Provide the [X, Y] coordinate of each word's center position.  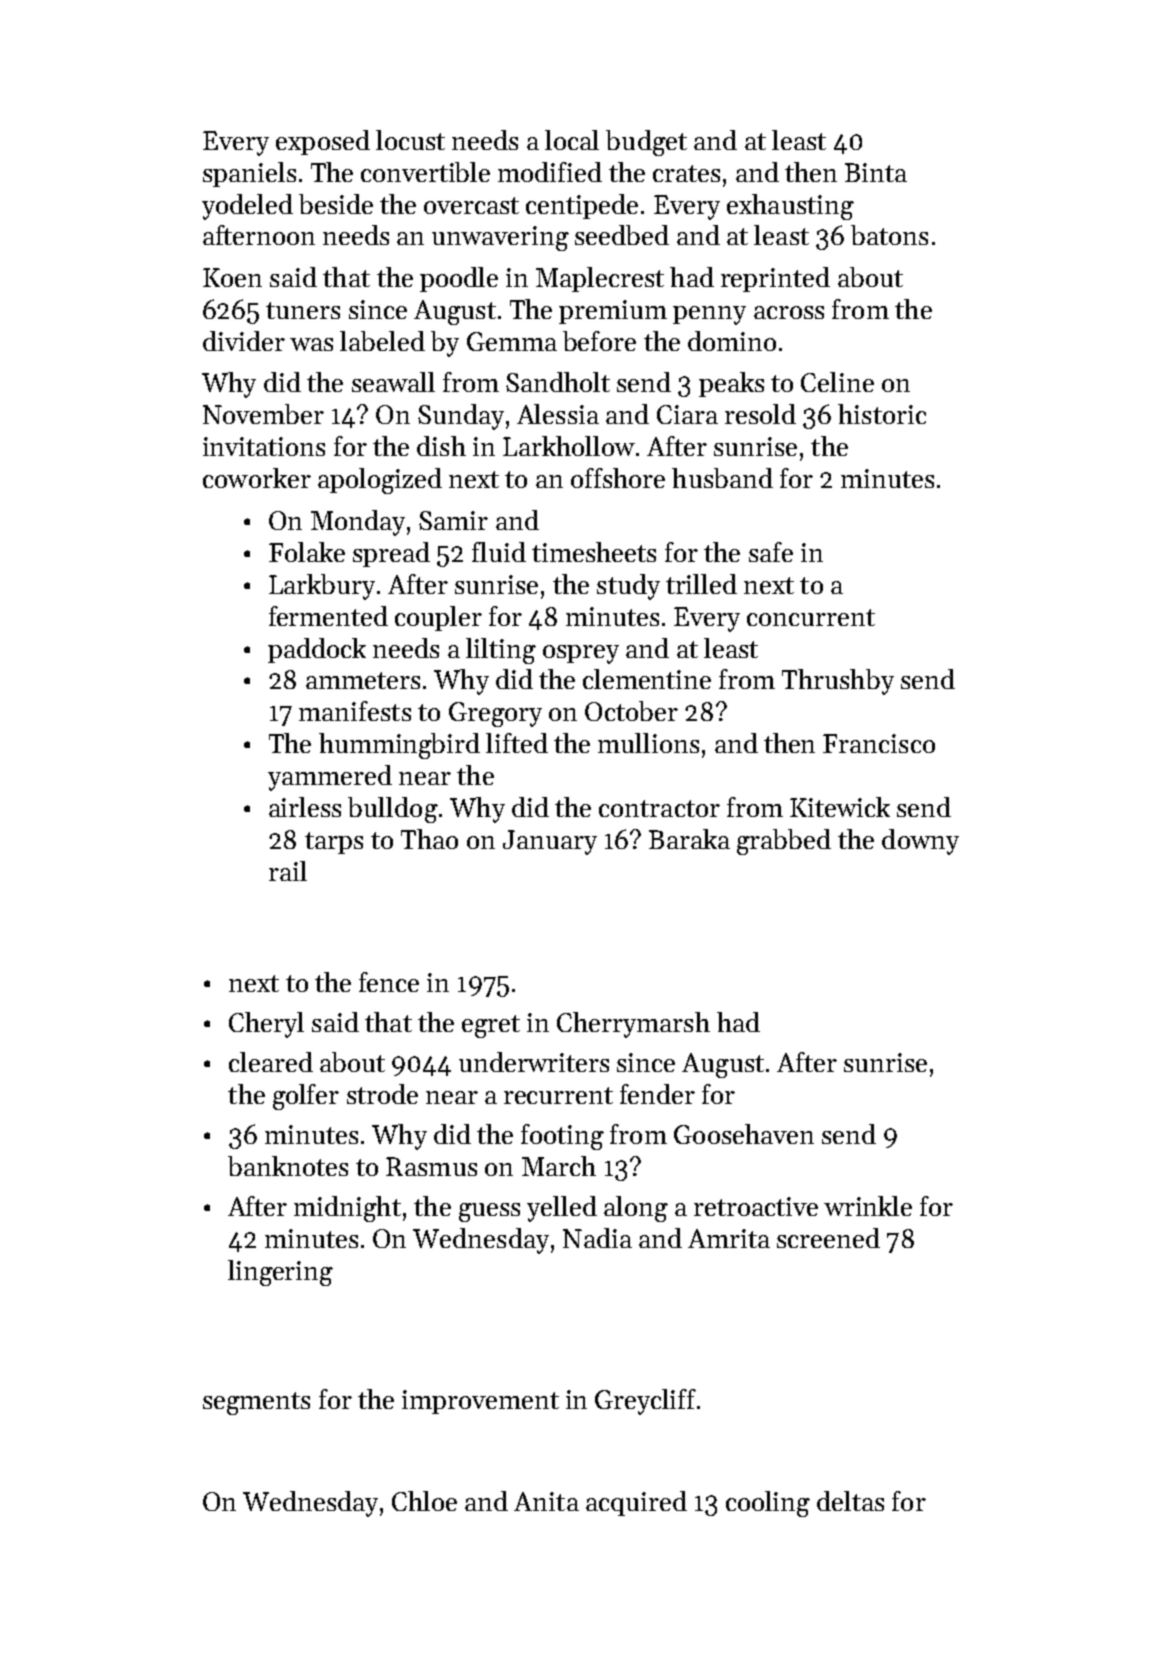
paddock [317, 650]
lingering [280, 1273]
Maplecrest [600, 279]
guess [489, 1212]
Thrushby [838, 682]
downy [920, 842]
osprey [581, 654]
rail [288, 871]
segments [256, 1403]
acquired [636, 1503]
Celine [837, 382]
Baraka [689, 839]
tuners [303, 310]
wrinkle [868, 1206]
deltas [850, 1501]
